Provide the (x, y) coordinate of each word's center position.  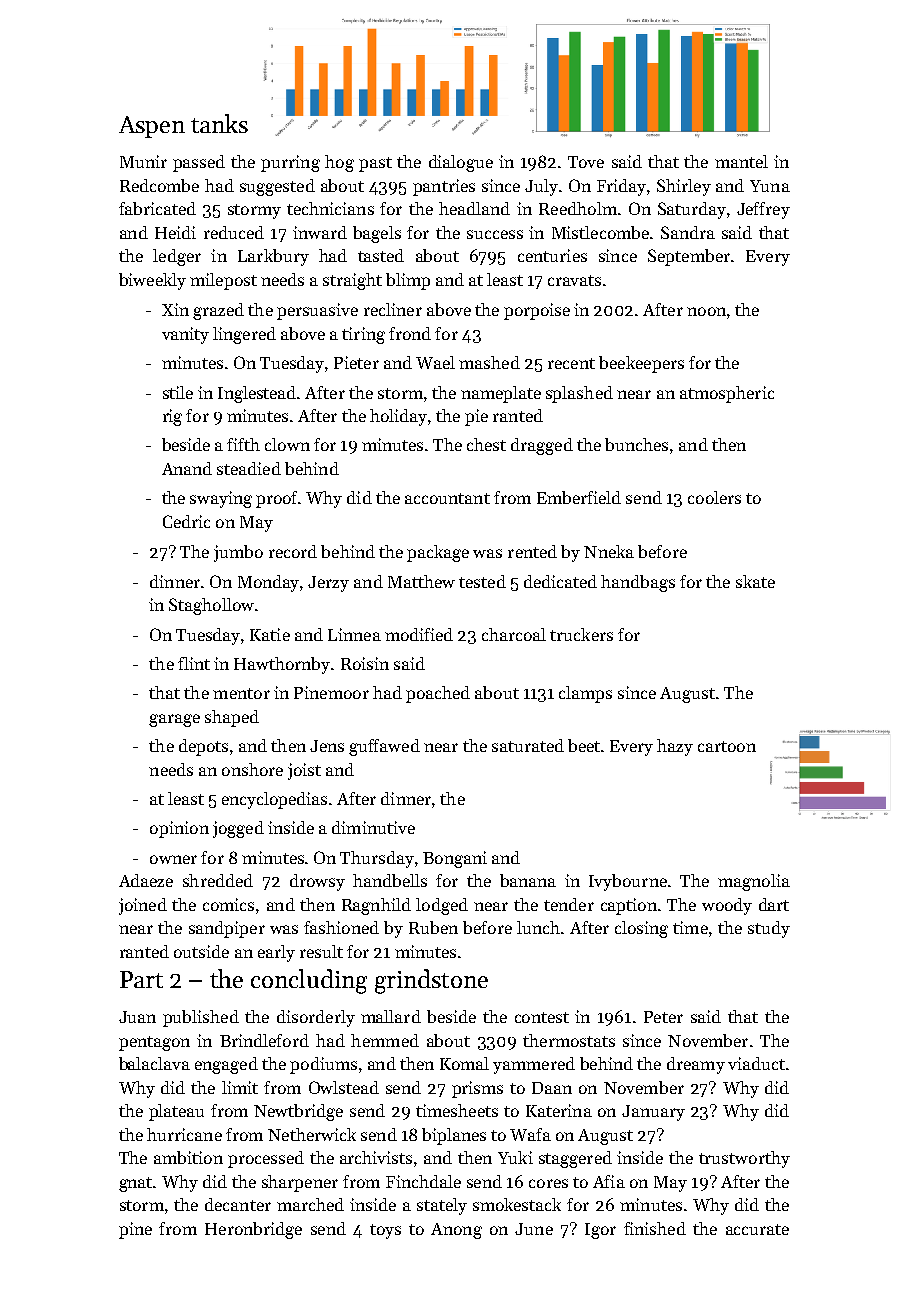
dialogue (461, 163)
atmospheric (727, 394)
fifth (243, 444)
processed (266, 1159)
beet (584, 745)
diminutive (373, 827)
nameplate (501, 394)
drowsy (317, 882)
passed (199, 163)
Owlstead (344, 1087)
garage (174, 720)
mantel (741, 161)
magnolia (754, 882)
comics (228, 904)
